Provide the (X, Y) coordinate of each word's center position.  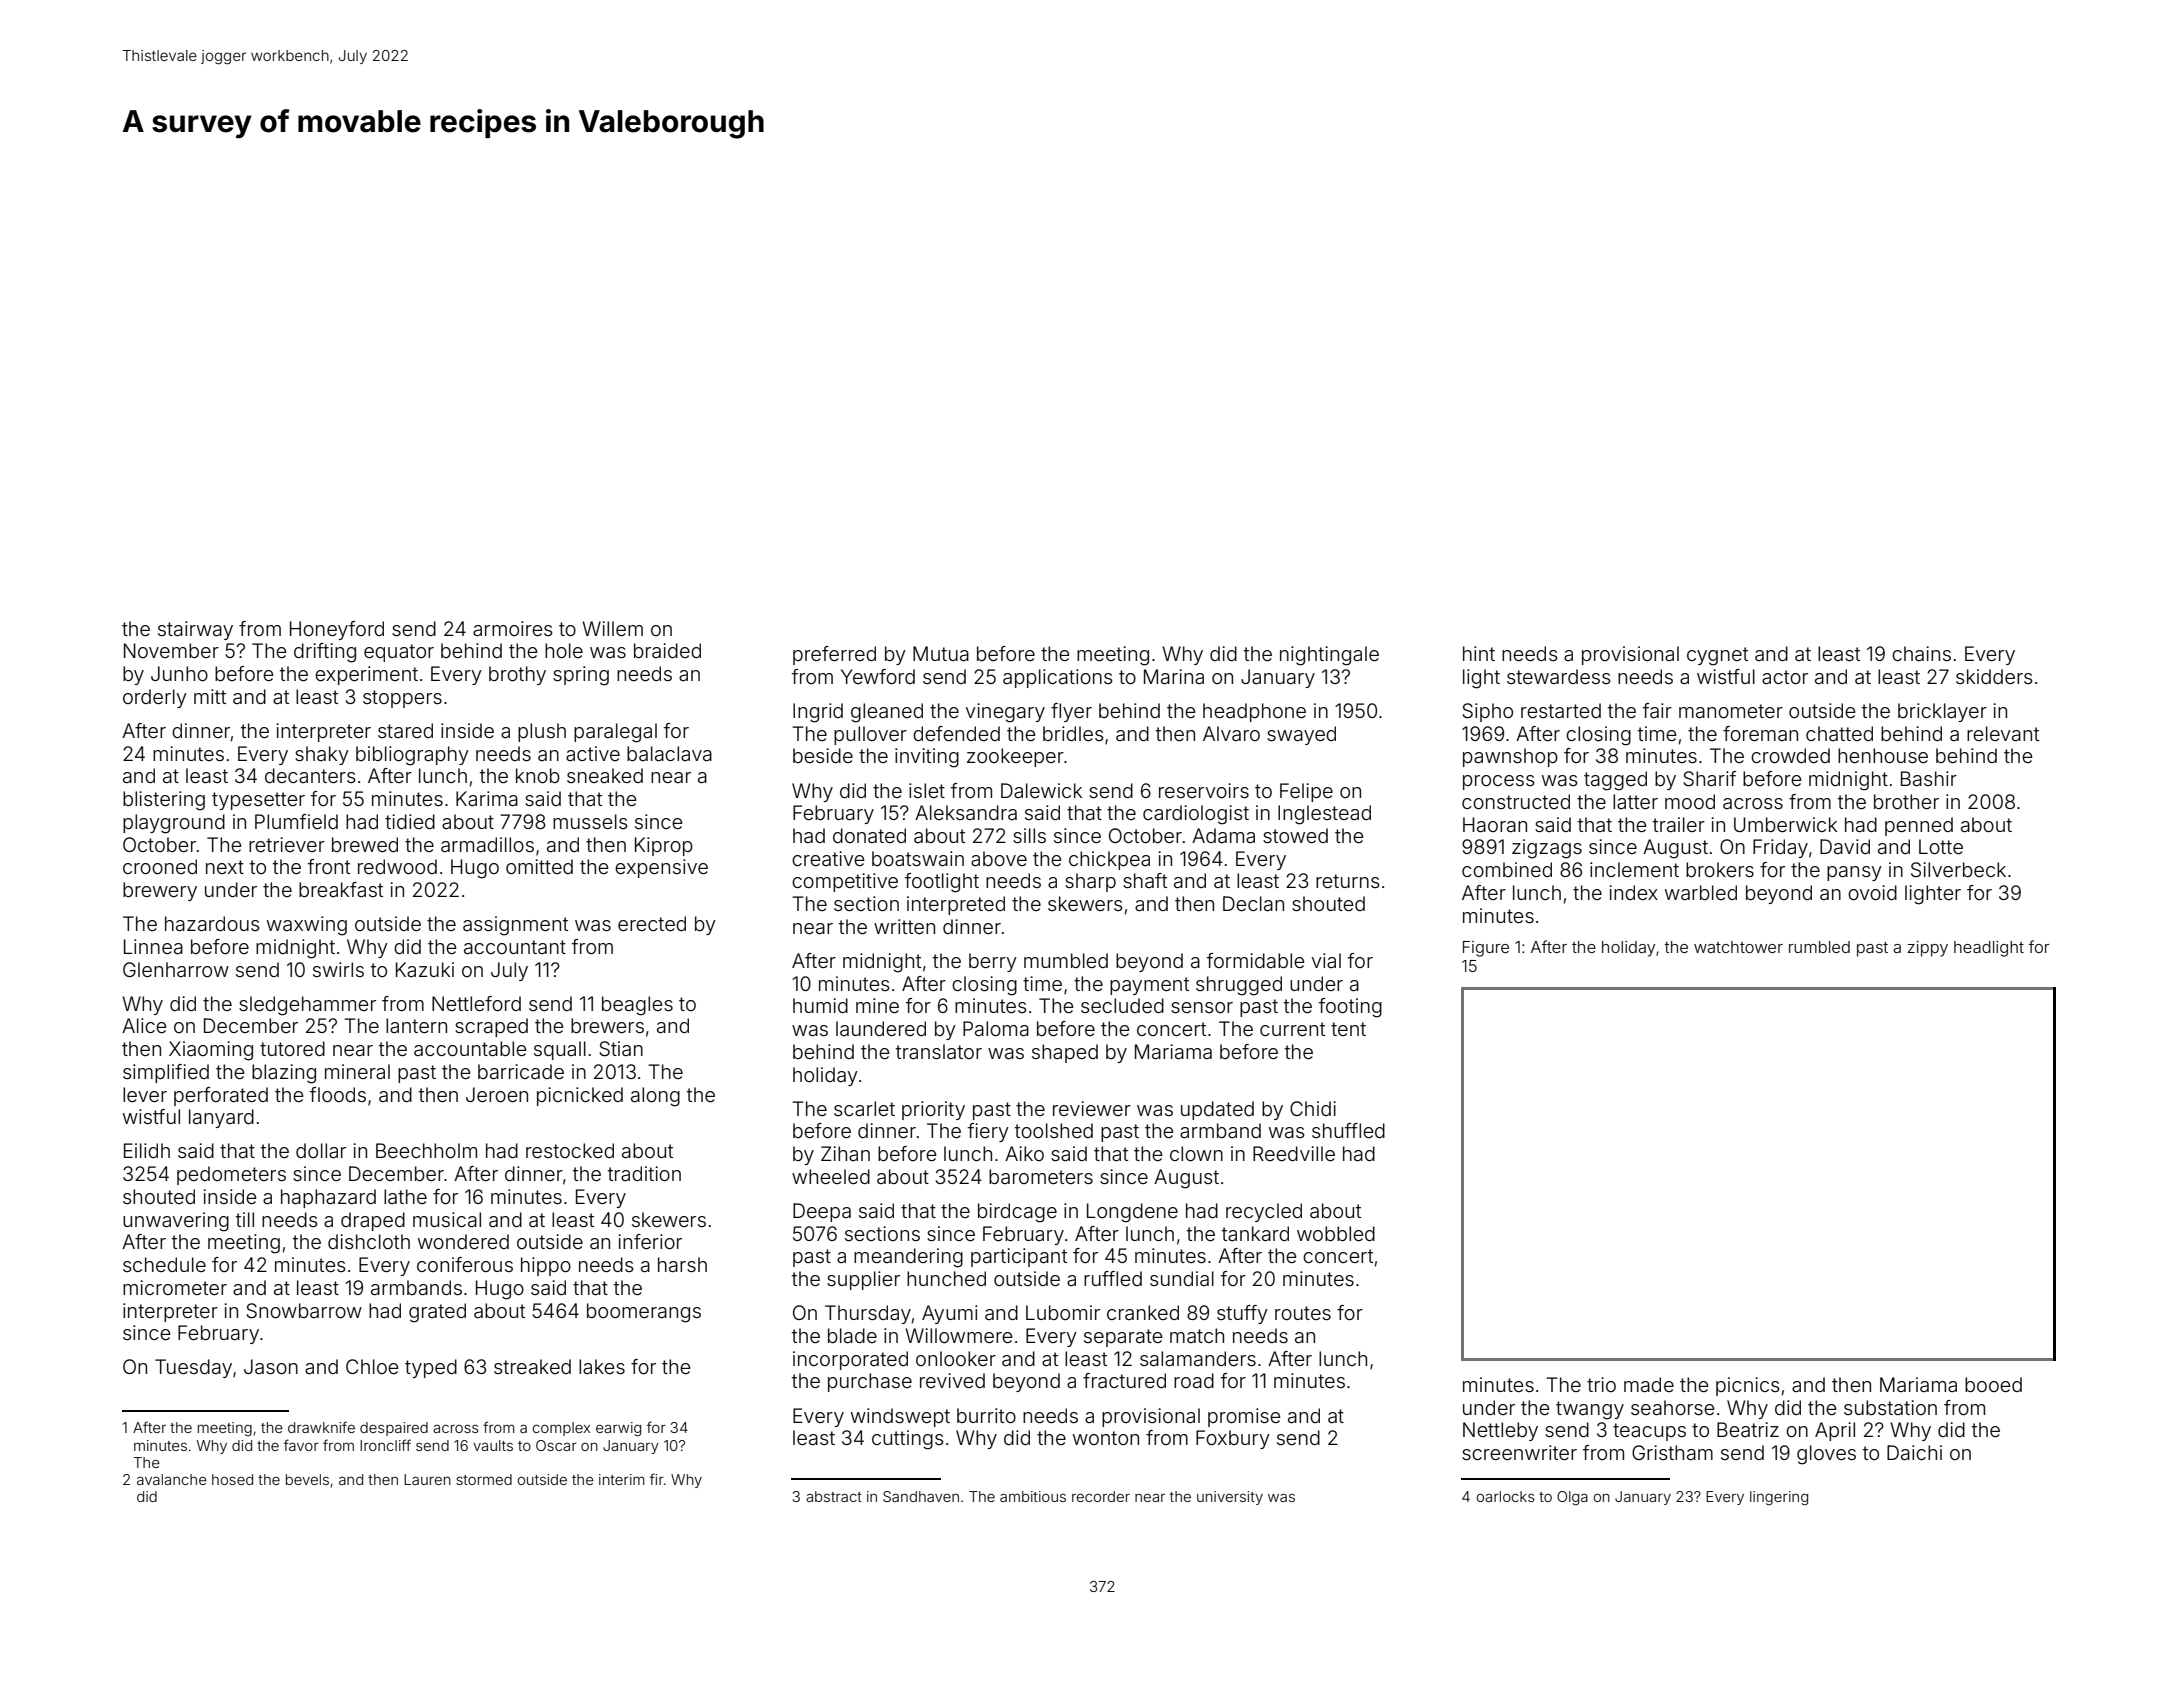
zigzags (1547, 849)
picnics (1748, 1386)
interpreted (956, 905)
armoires (513, 628)
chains (1921, 653)
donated (869, 835)
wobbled (1336, 1233)
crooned (160, 866)
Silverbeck (1958, 870)
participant (1019, 1257)
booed (1993, 1384)
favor (301, 1445)
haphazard (328, 1198)
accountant (515, 947)
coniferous (465, 1264)
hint (1479, 653)
